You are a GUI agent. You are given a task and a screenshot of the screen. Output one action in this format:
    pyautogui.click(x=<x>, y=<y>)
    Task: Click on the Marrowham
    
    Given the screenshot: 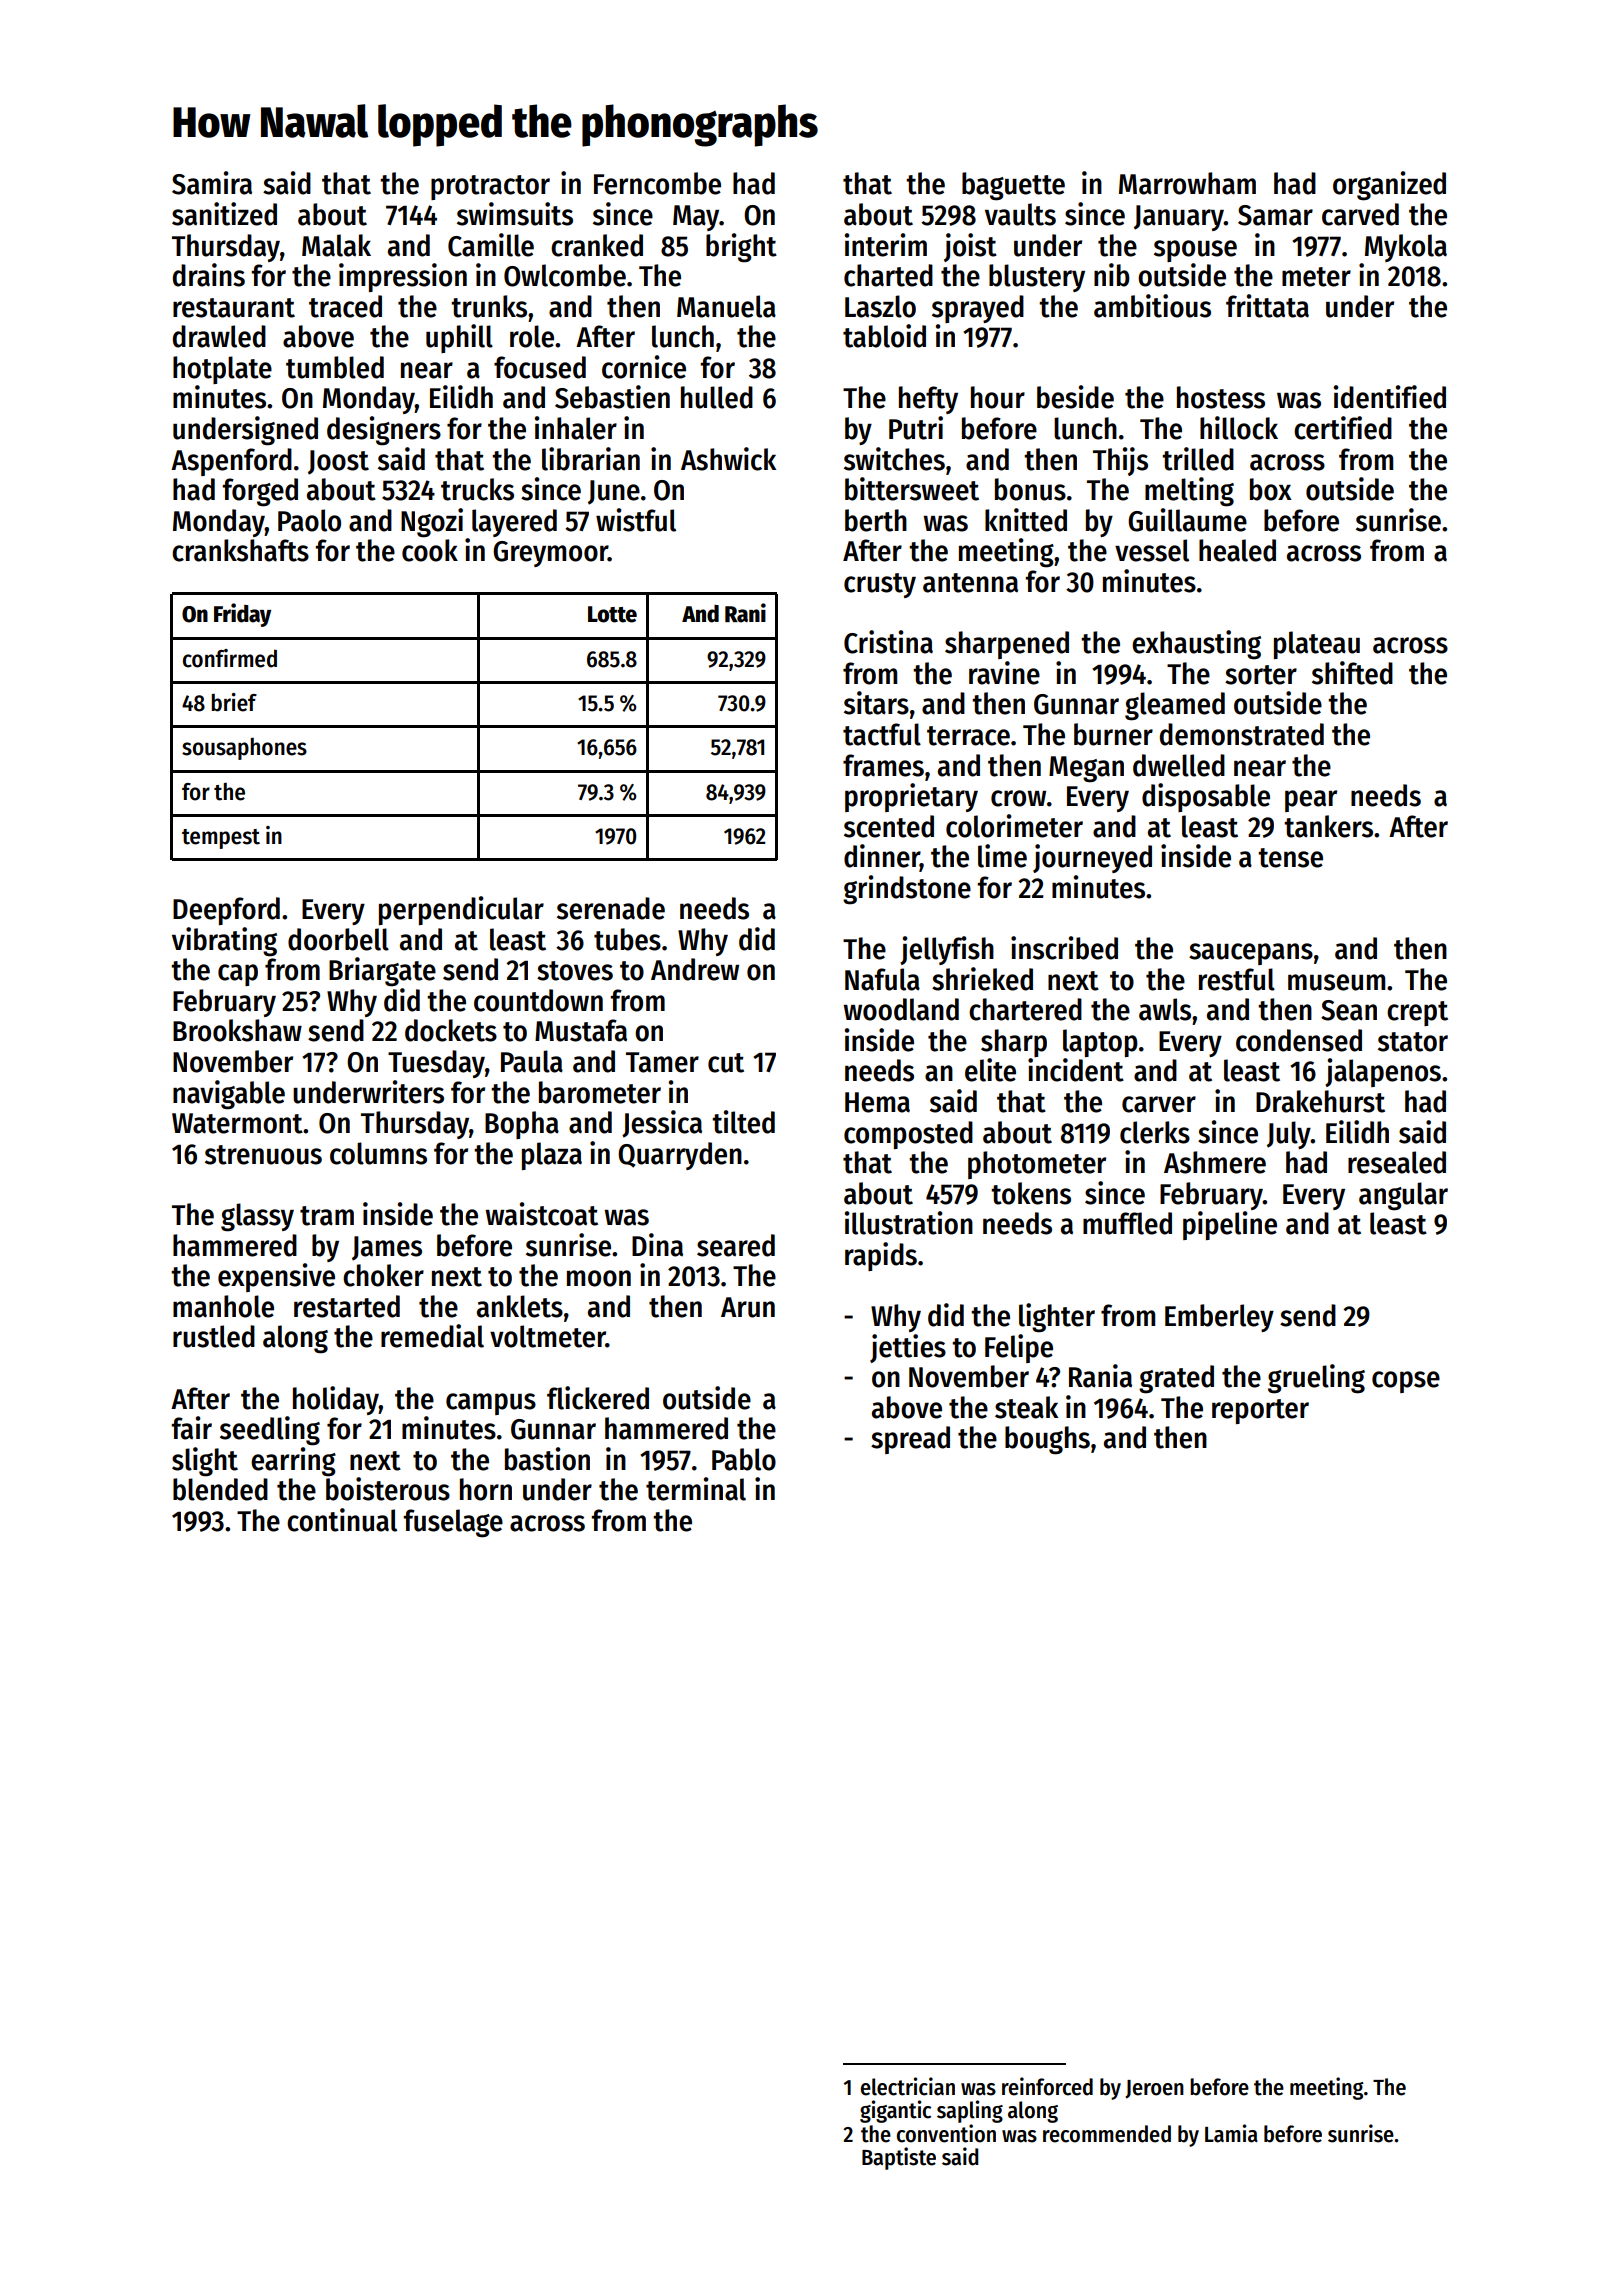 What is the action you would take?
    pyautogui.click(x=1187, y=183)
